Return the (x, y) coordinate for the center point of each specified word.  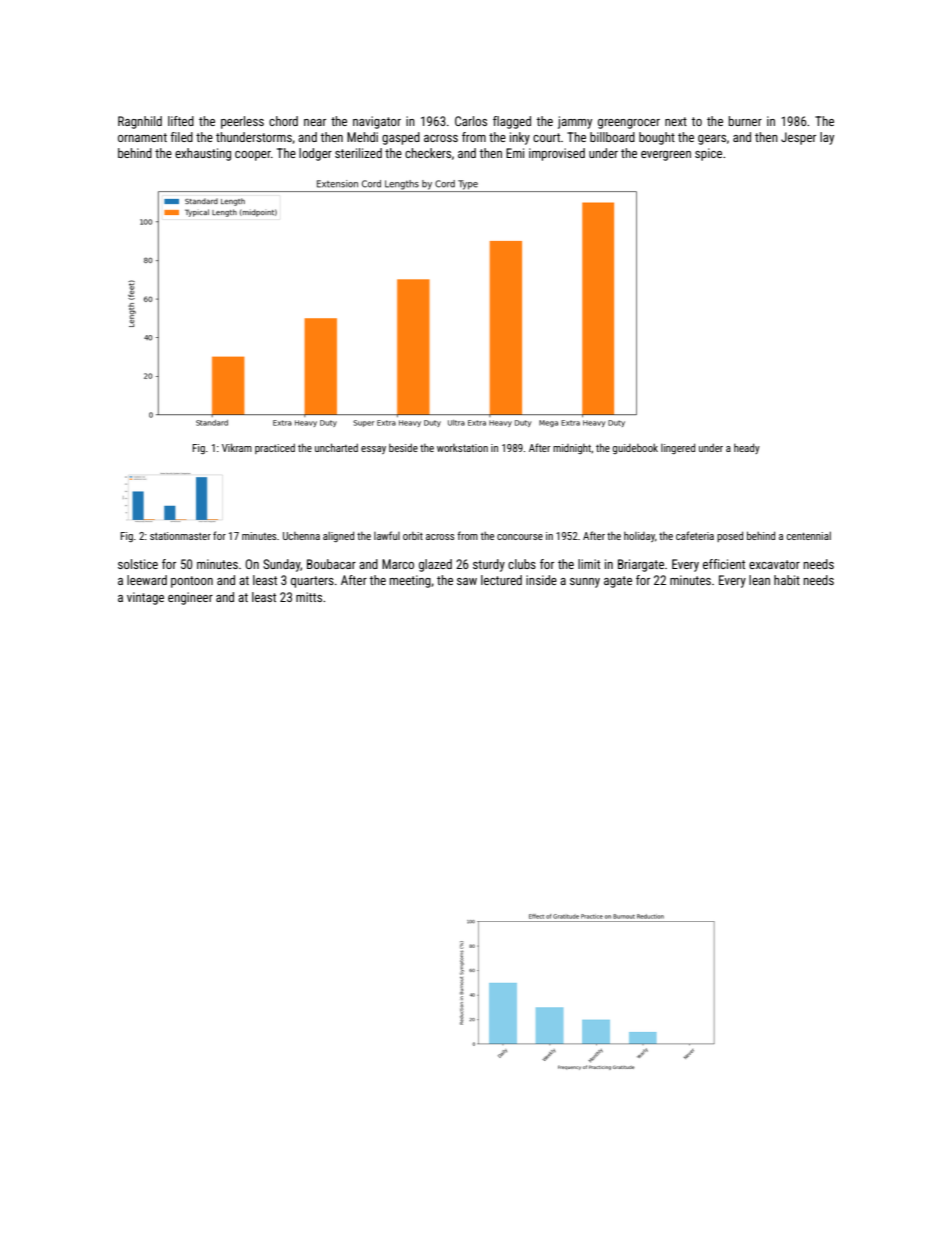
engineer (190, 598)
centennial (809, 535)
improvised (557, 154)
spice (708, 154)
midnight (572, 449)
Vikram (237, 447)
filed (181, 137)
